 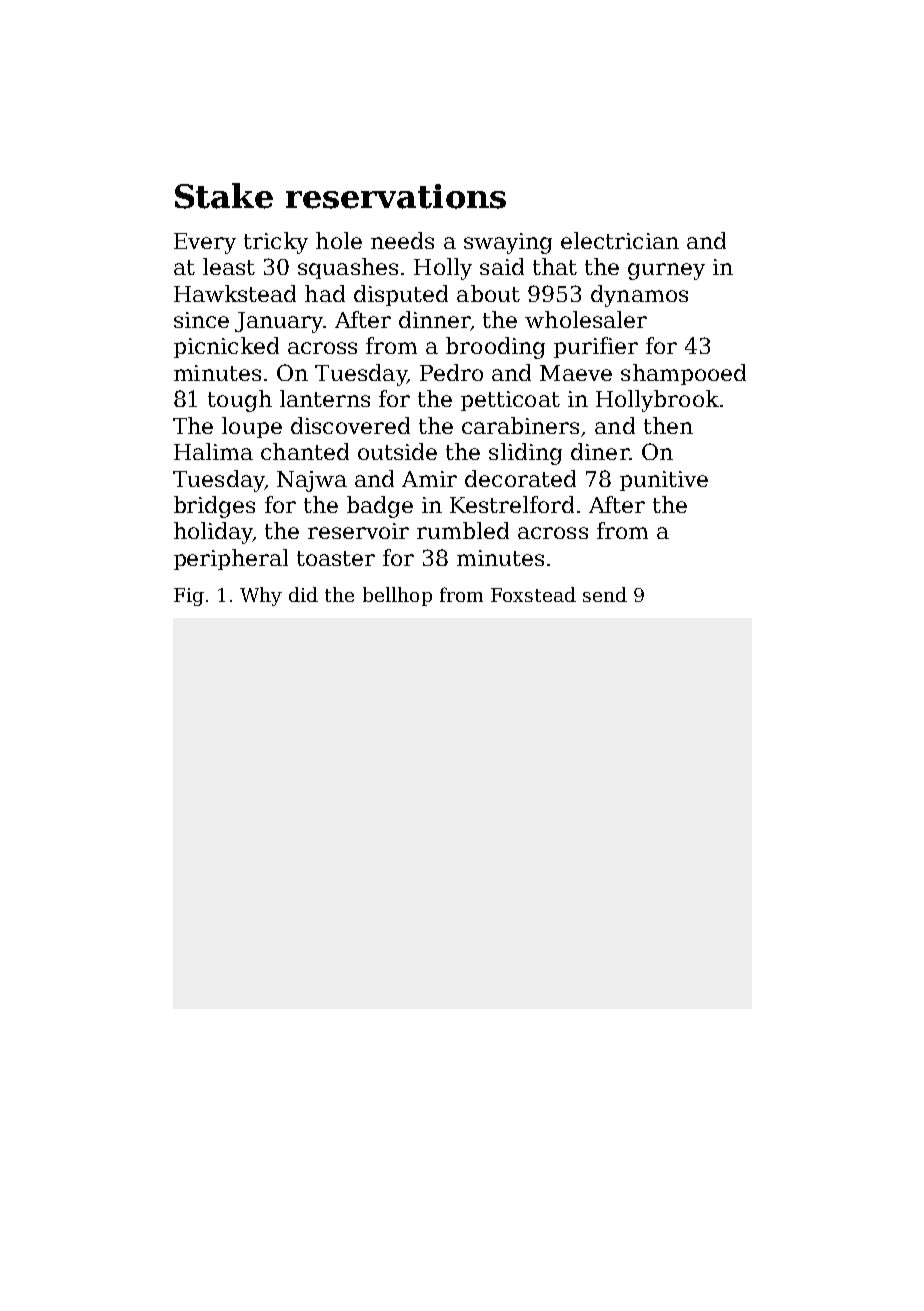 What do you see at coordinates (600, 451) in the image?
I see `diner` at bounding box center [600, 451].
